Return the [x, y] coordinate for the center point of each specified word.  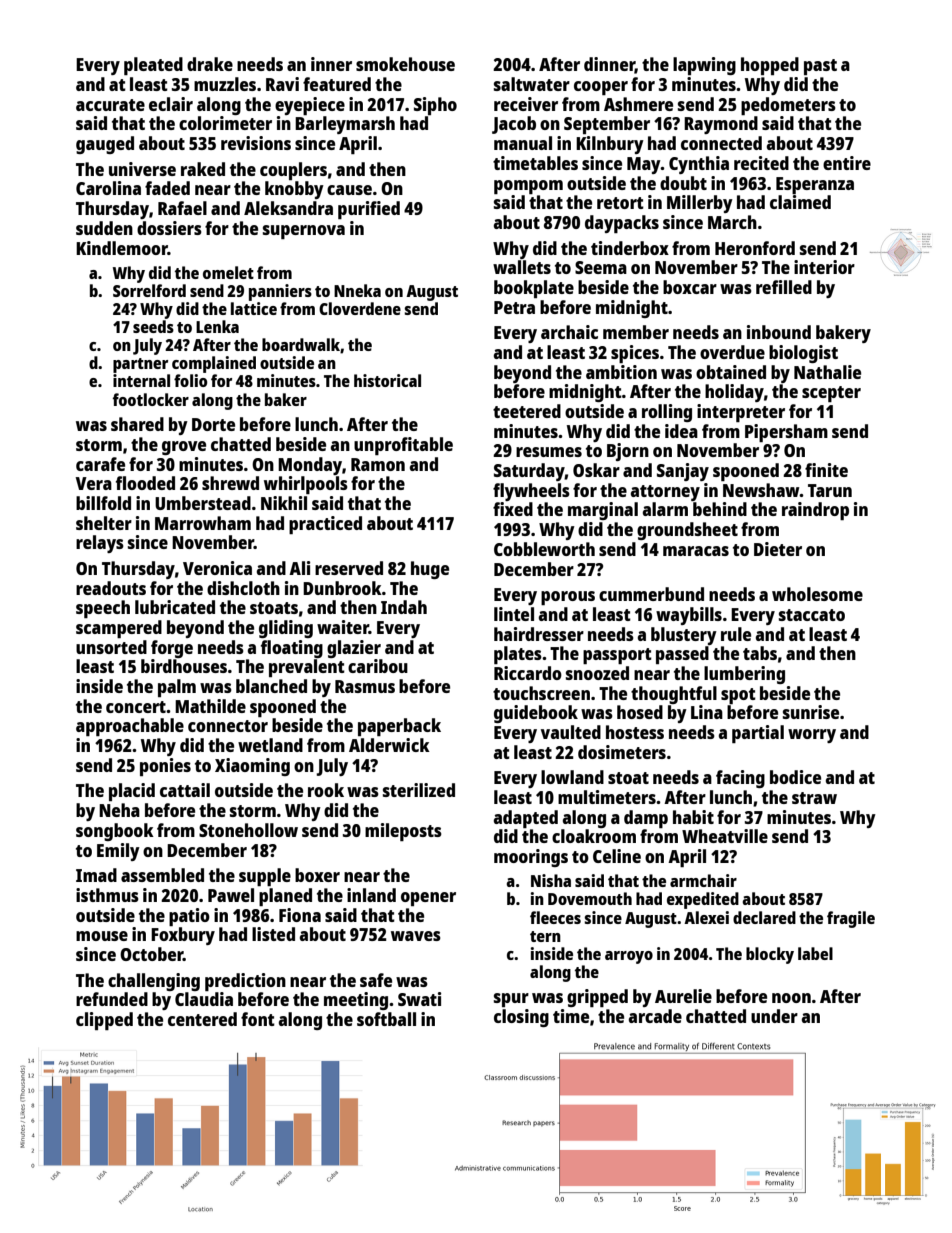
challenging [154, 982]
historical [387, 380]
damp [646, 819]
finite [826, 470]
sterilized [419, 790]
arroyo [629, 957]
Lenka [217, 326]
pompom [528, 187]
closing [521, 1018]
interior [824, 267]
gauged [105, 145]
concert [136, 707]
